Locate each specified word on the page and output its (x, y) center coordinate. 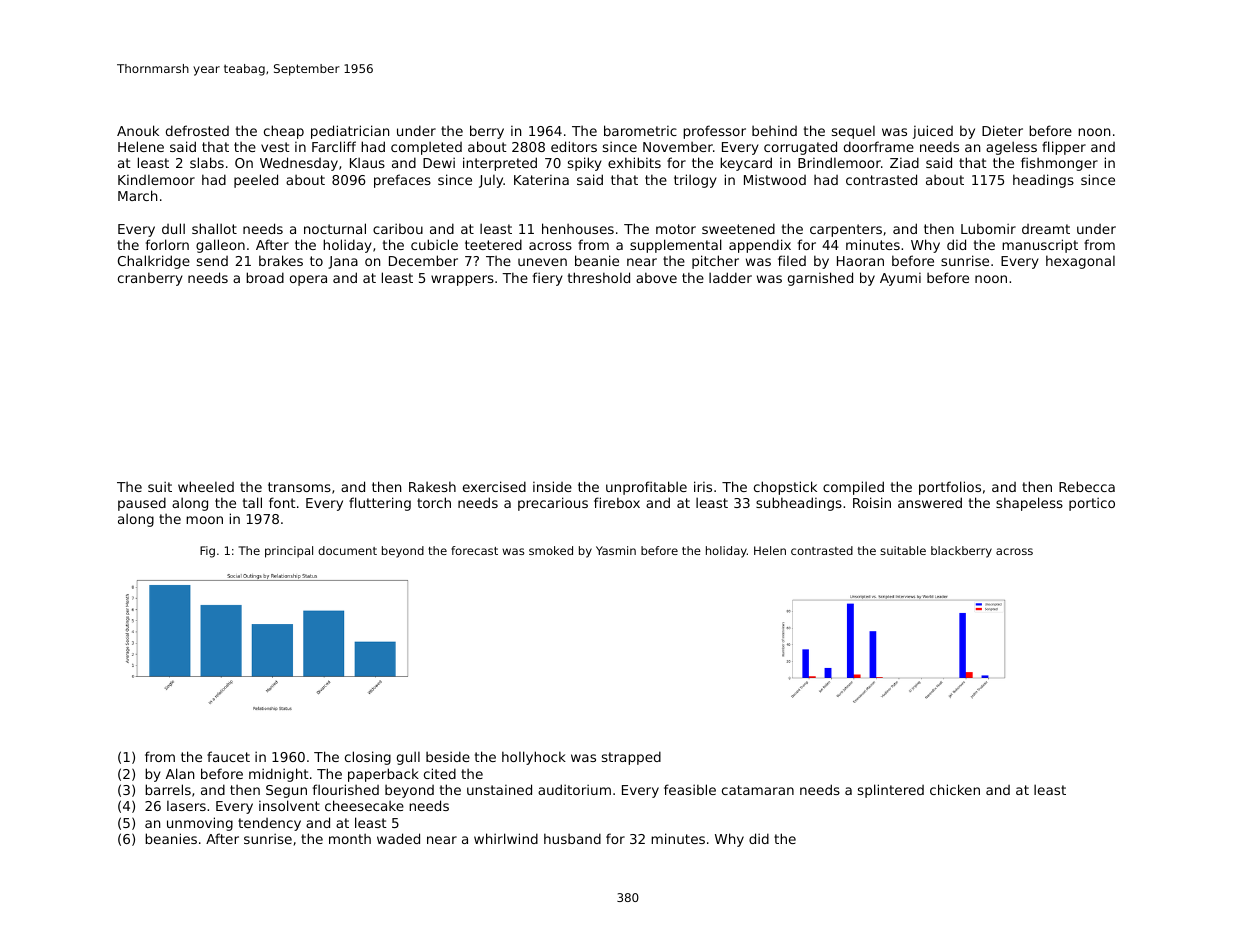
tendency (269, 824)
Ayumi (900, 279)
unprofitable (646, 488)
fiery (548, 279)
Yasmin (616, 550)
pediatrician (350, 132)
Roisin (872, 502)
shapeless (1029, 504)
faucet (228, 756)
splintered (891, 791)
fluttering (380, 504)
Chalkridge (154, 262)
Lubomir (988, 228)
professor (714, 132)
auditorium (574, 789)
